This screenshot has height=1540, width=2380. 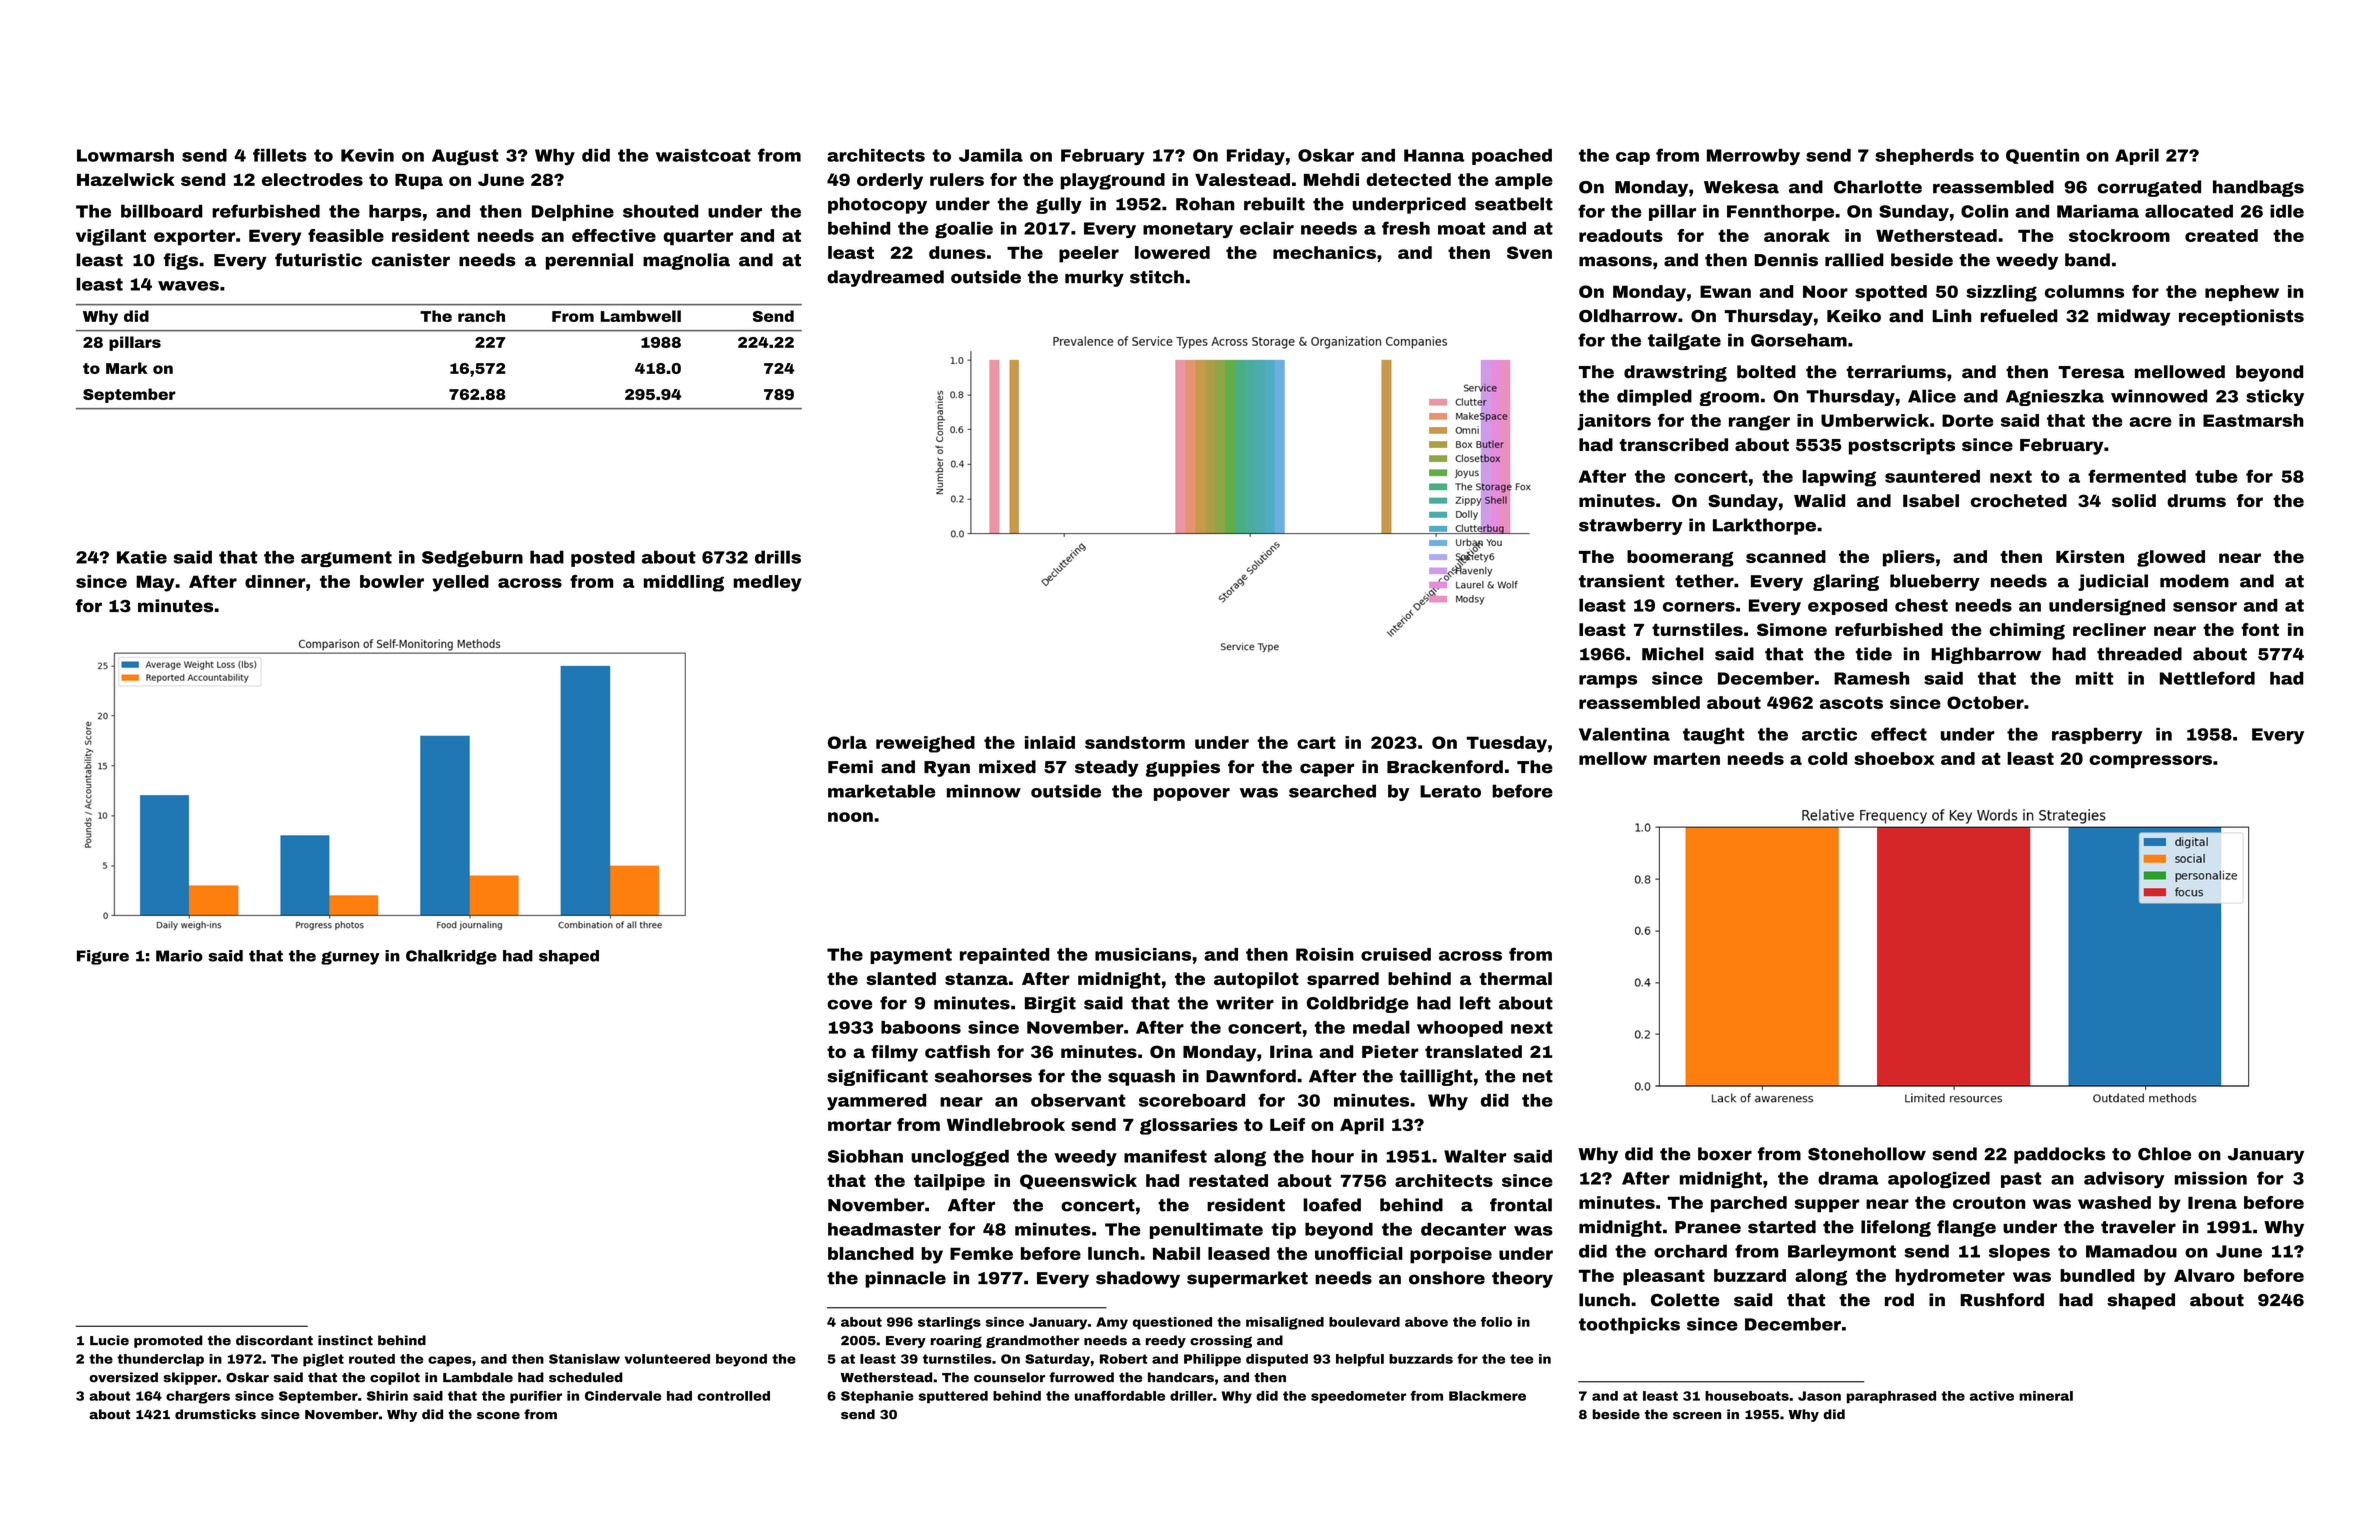 I want to click on peeler, so click(x=1089, y=254).
